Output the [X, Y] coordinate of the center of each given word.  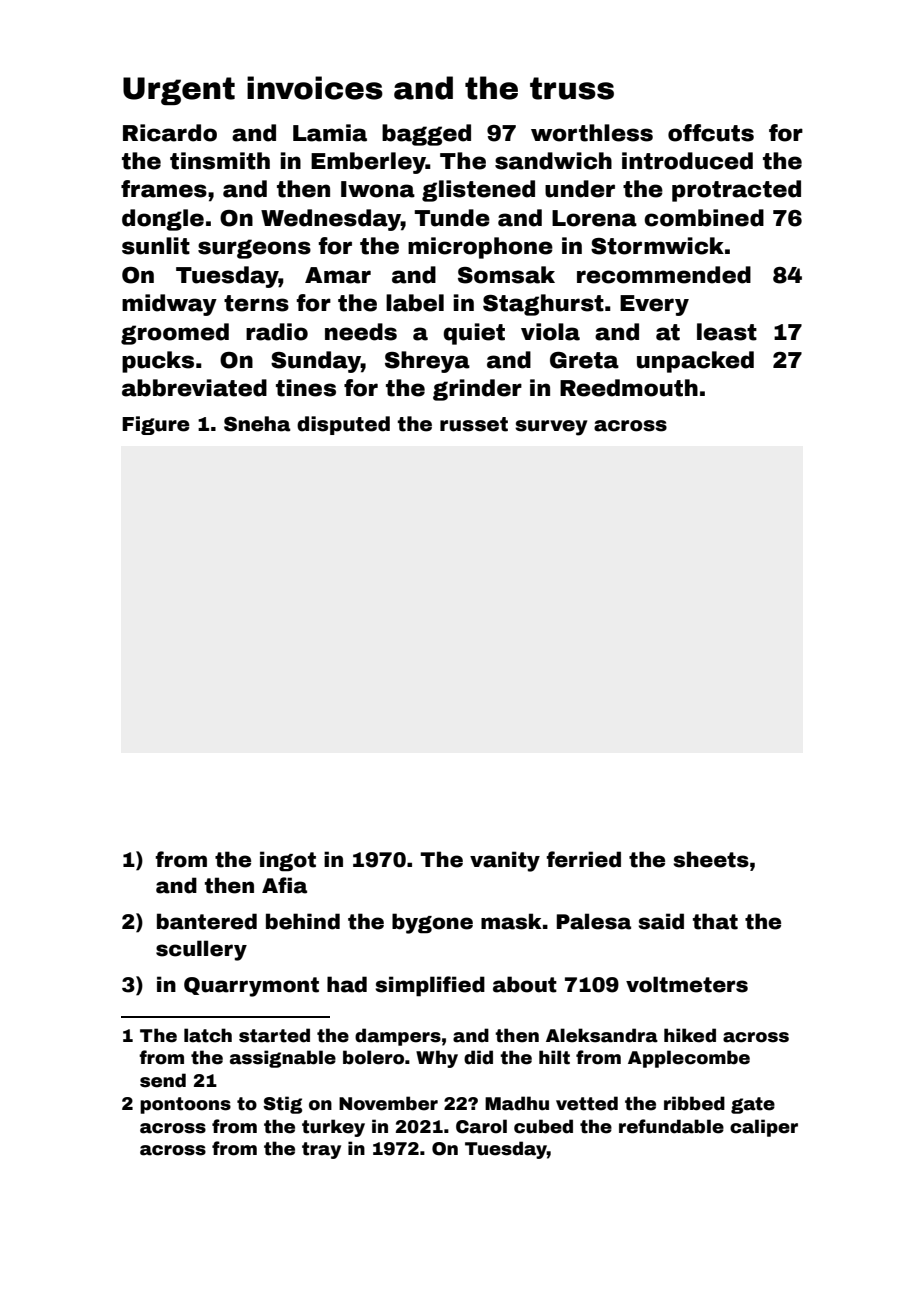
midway [169, 305]
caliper [764, 1128]
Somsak [506, 275]
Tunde [452, 218]
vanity [505, 861]
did [478, 1057]
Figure [156, 425]
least [727, 332]
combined [704, 218]
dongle [163, 220]
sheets [711, 859]
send [163, 1080]
